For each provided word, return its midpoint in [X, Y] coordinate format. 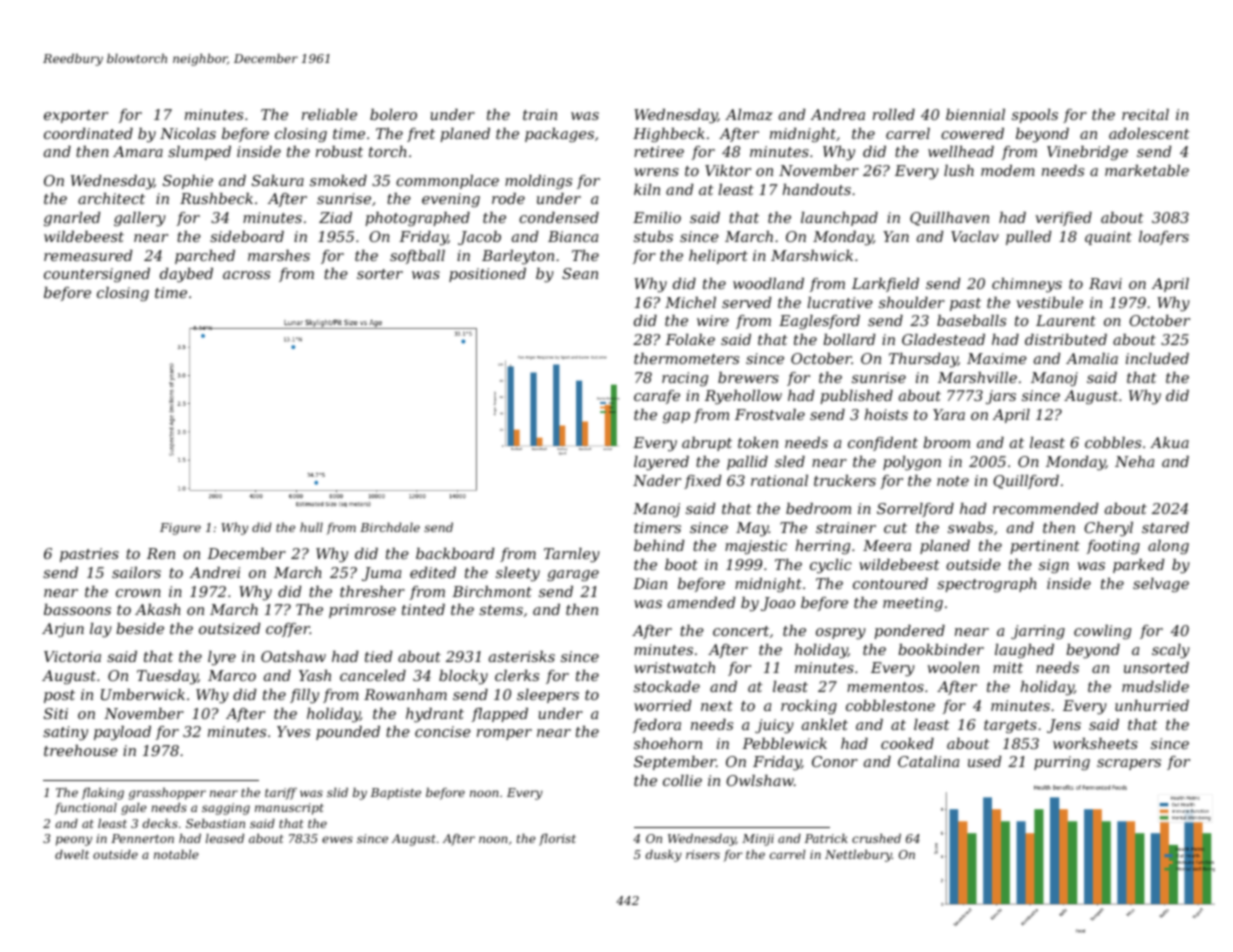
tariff [281, 794]
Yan [896, 236]
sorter [380, 274]
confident [883, 444]
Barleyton [518, 257]
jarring [1038, 632]
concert [741, 631]
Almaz [749, 115]
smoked [338, 180]
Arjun [63, 630]
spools [1035, 116]
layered [661, 463]
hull [311, 527]
